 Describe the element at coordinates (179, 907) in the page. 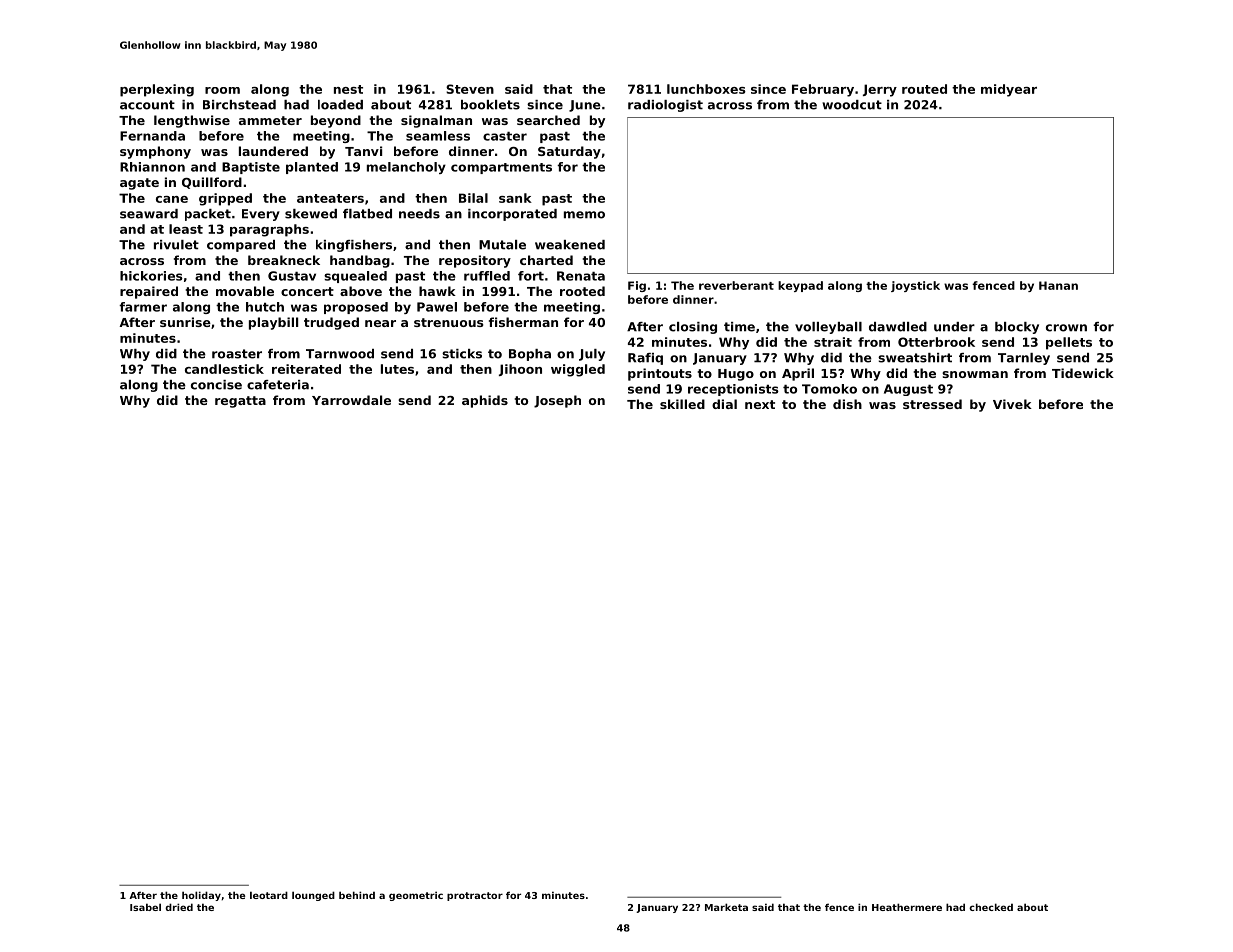

I see `dried` at that location.
